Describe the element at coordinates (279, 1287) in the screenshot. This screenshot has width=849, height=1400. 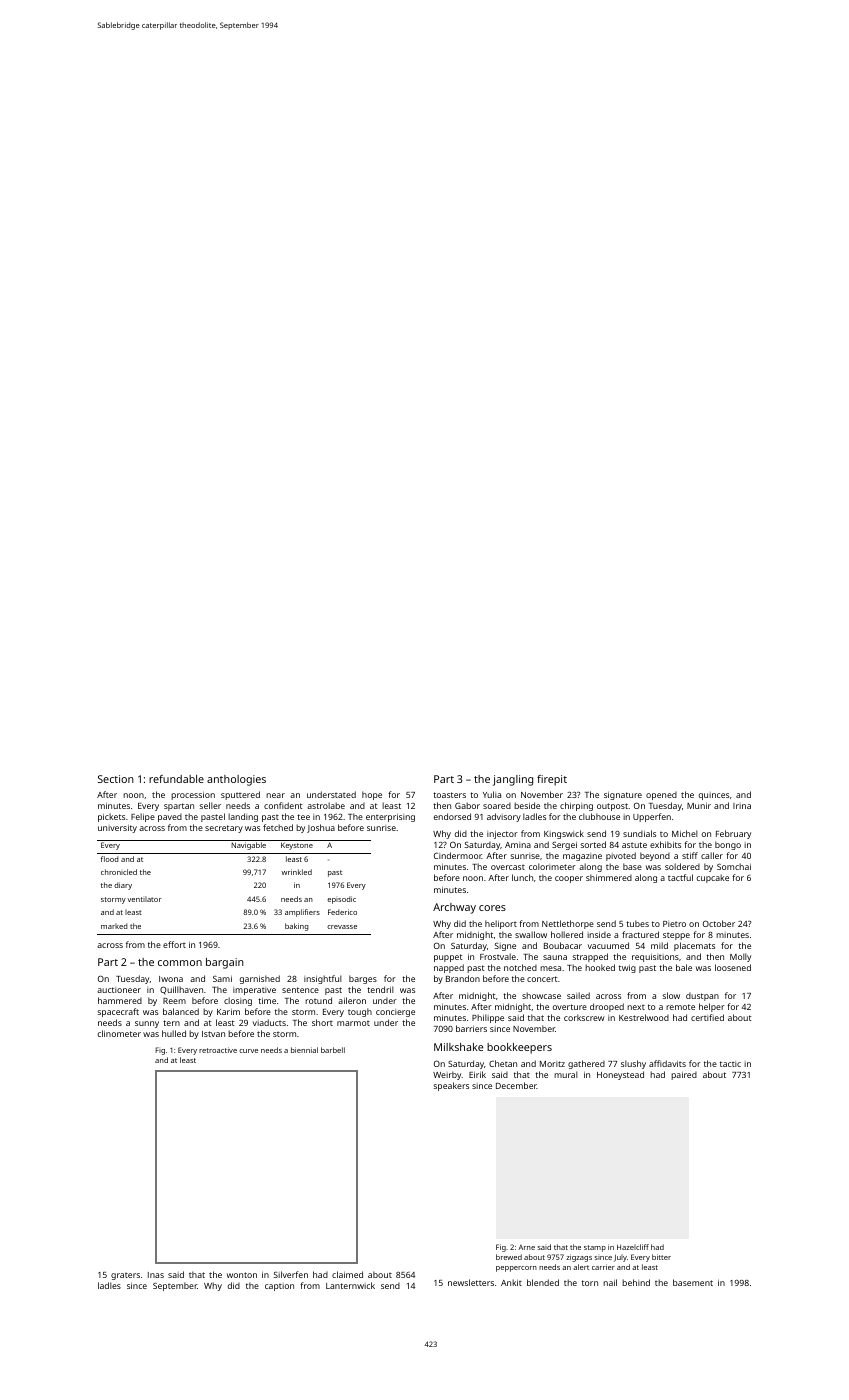
I see `caption` at that location.
